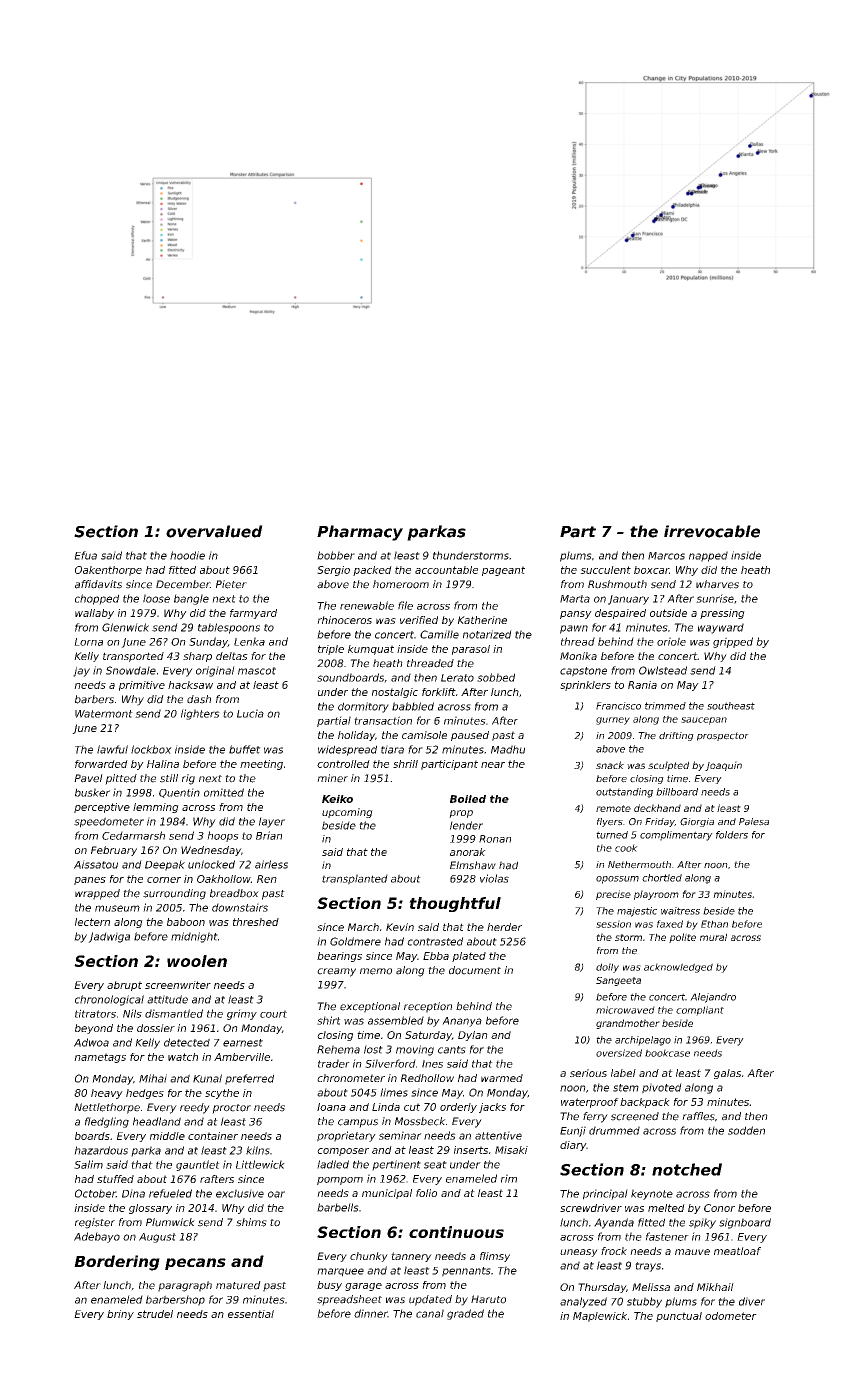  I want to click on unlocked, so click(211, 864).
